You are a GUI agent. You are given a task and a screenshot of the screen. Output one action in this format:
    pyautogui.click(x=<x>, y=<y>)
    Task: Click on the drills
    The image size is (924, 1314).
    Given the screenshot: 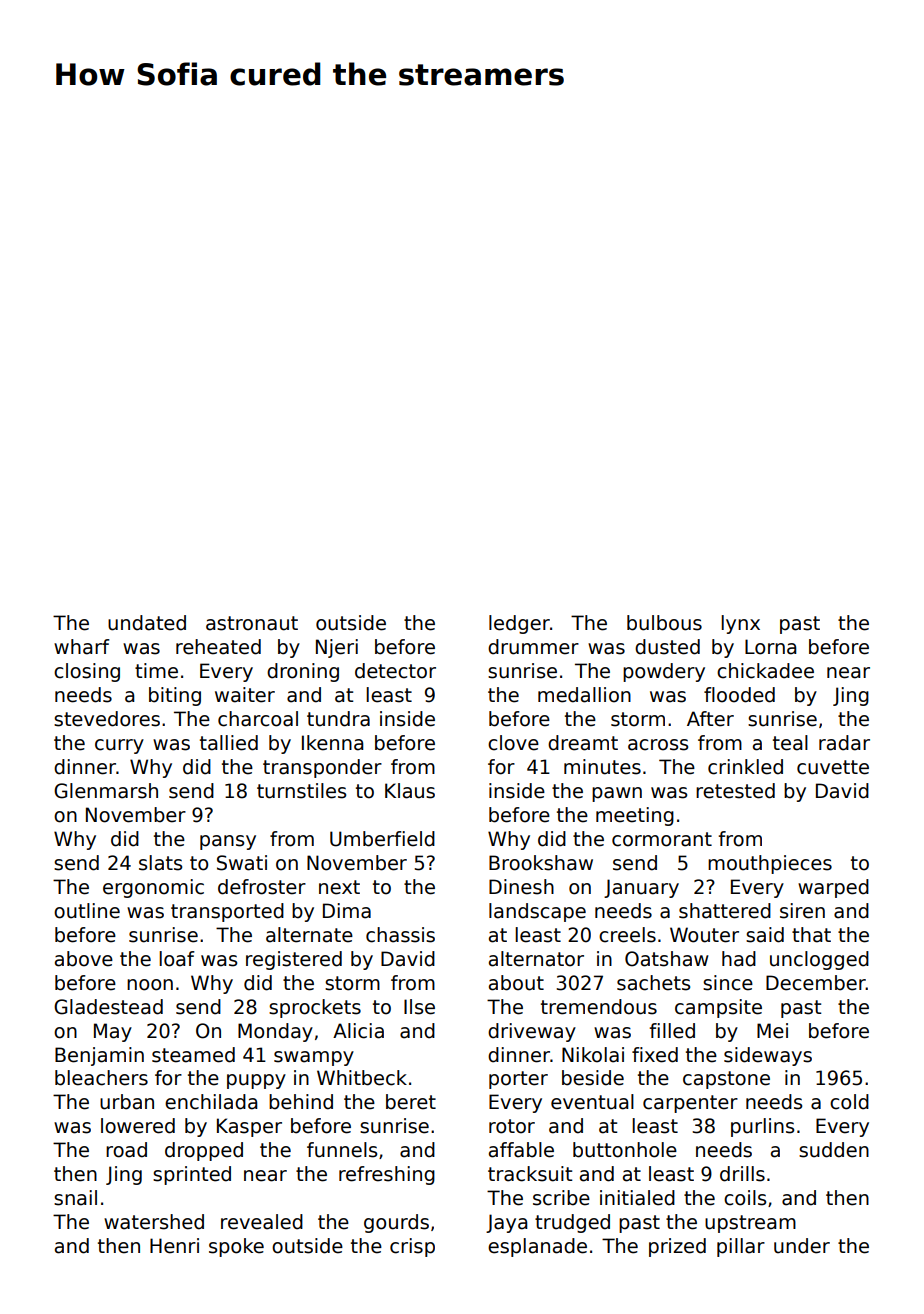 What is the action you would take?
    pyautogui.click(x=742, y=1174)
